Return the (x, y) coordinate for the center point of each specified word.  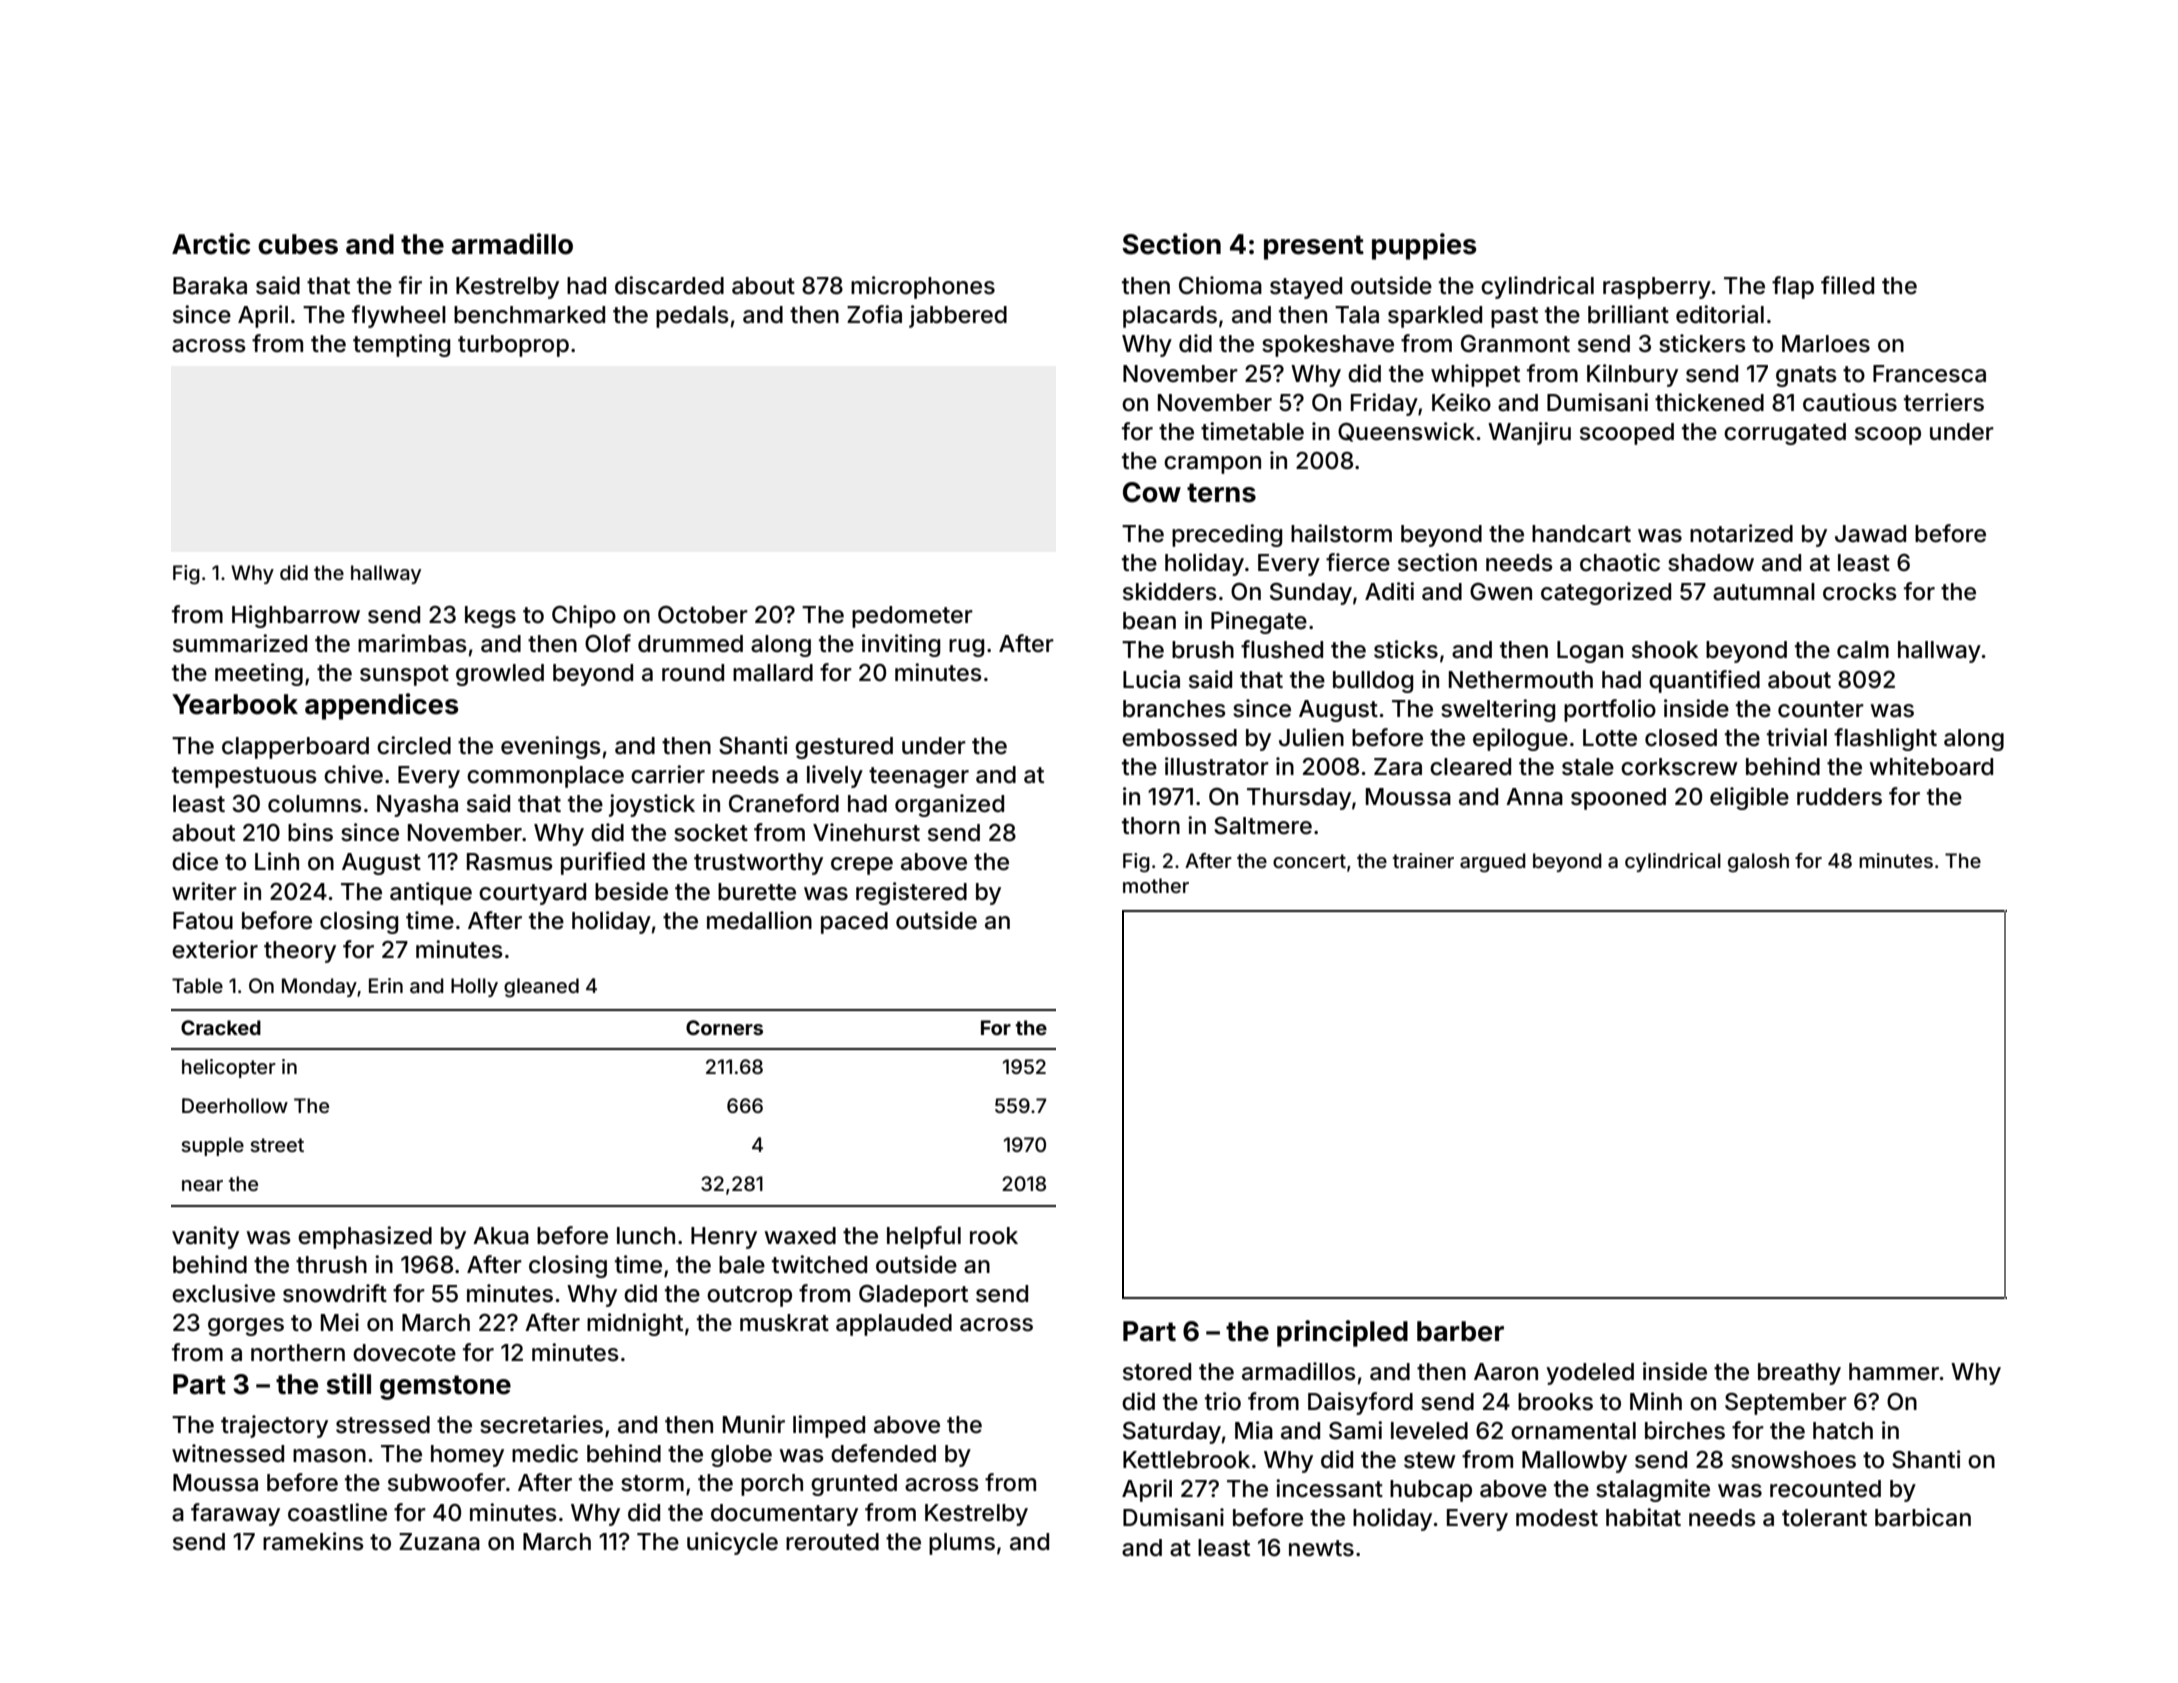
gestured (844, 748)
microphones (923, 287)
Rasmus (510, 862)
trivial (1797, 737)
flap (1793, 287)
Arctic (211, 244)
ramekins (313, 1541)
